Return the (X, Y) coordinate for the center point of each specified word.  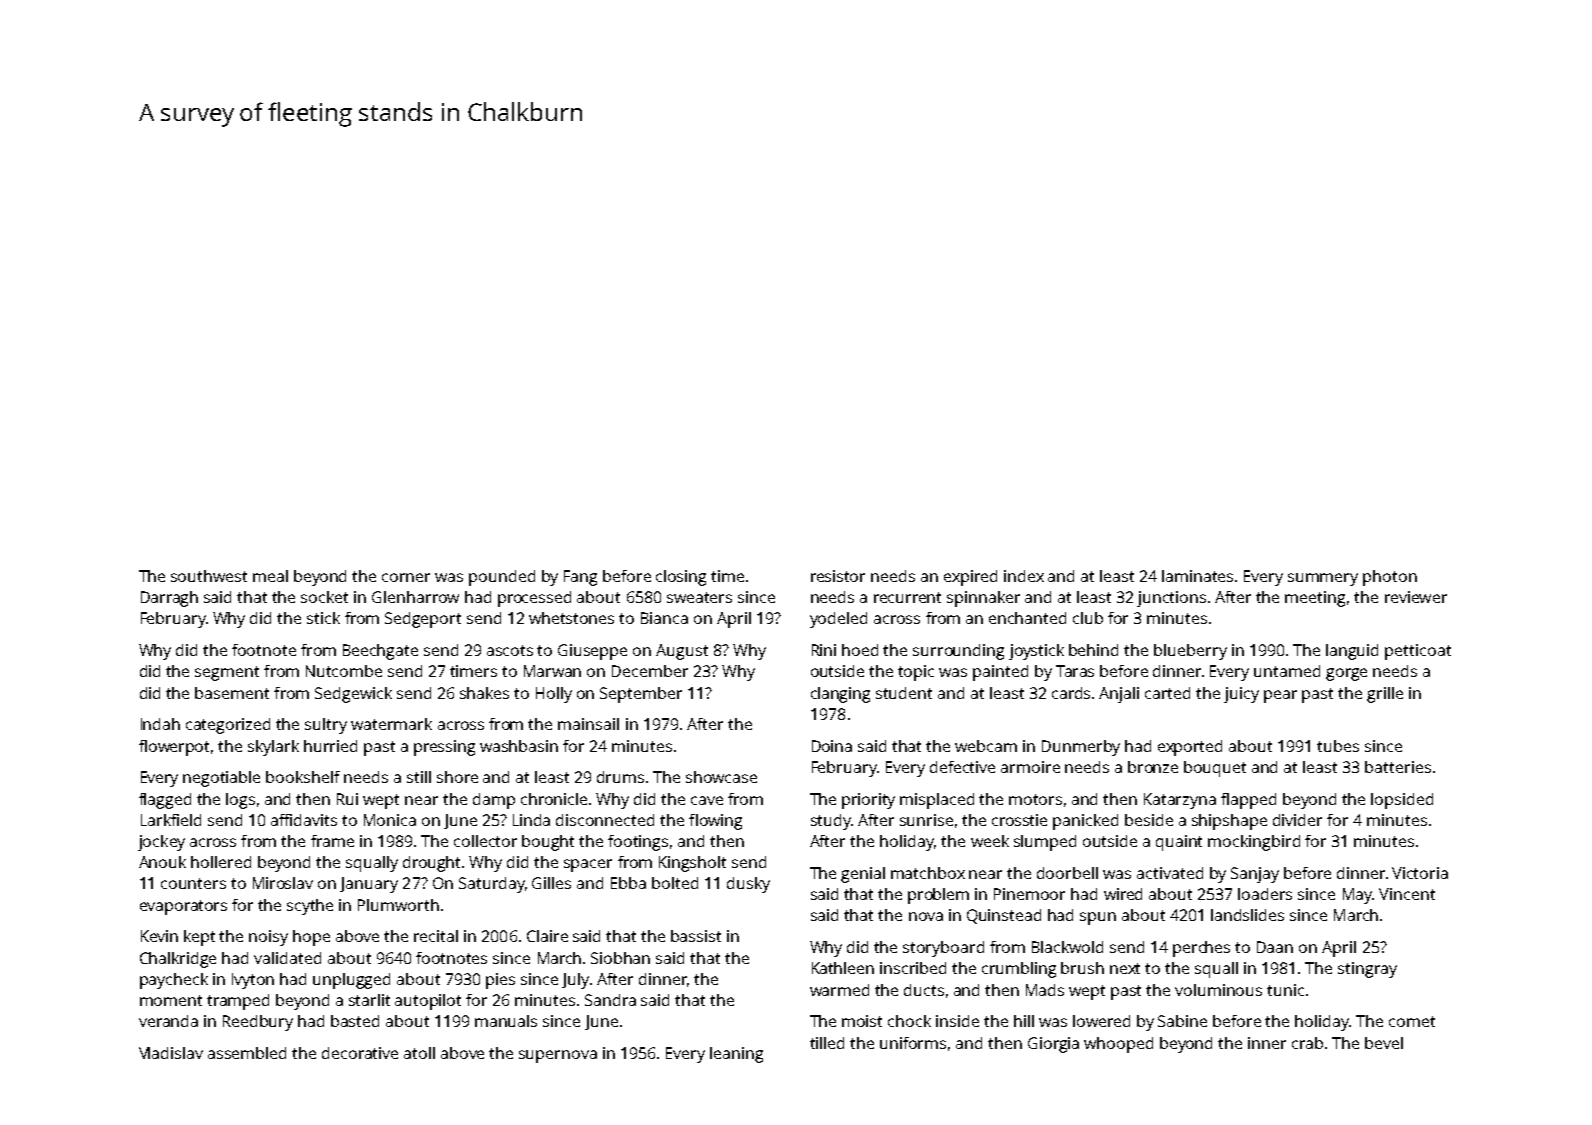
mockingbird (1254, 843)
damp (494, 801)
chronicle (554, 799)
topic (916, 673)
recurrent (907, 597)
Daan (1275, 947)
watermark (391, 724)
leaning (736, 1055)
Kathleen (843, 968)
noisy (268, 938)
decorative (360, 1053)
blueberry (1190, 652)
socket (324, 597)
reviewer (1416, 597)
